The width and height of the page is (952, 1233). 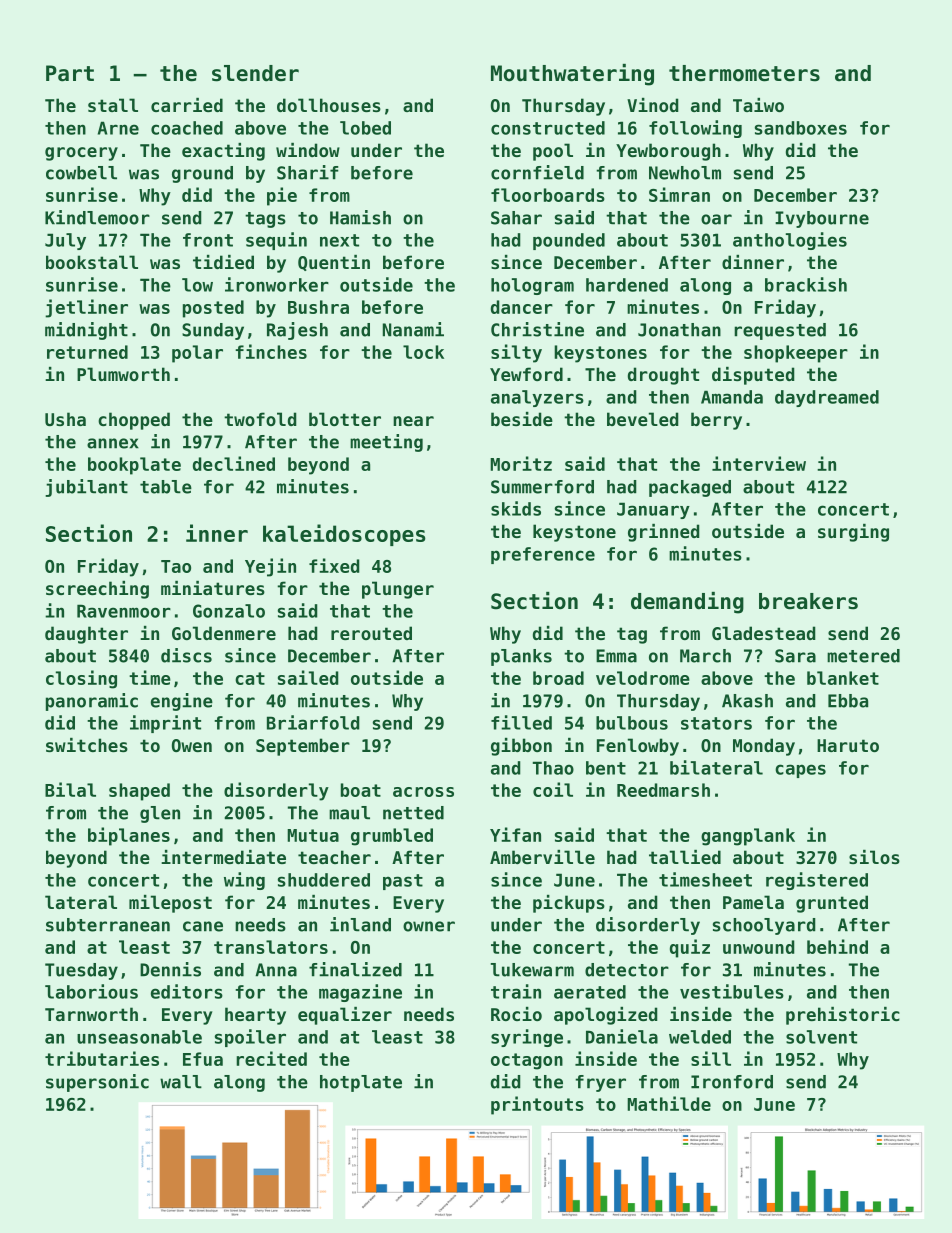 I want to click on Part, so click(x=70, y=73).
